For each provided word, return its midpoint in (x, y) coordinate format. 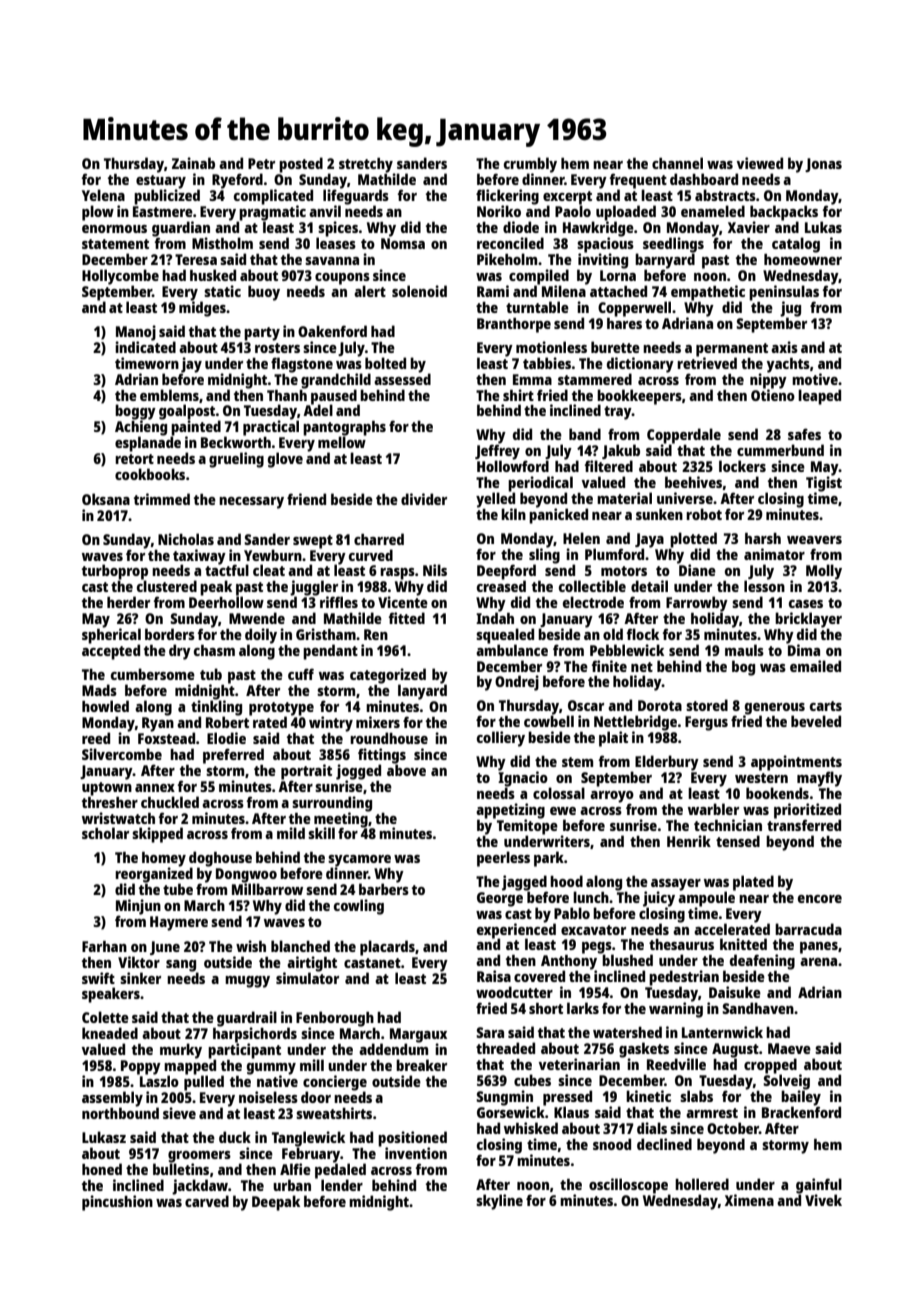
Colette (105, 1017)
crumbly (530, 165)
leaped (819, 397)
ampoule (706, 899)
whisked (531, 1128)
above (406, 770)
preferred (233, 756)
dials (652, 1128)
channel (677, 163)
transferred (804, 825)
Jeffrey (497, 452)
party (262, 334)
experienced (516, 931)
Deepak (276, 1203)
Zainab (193, 163)
